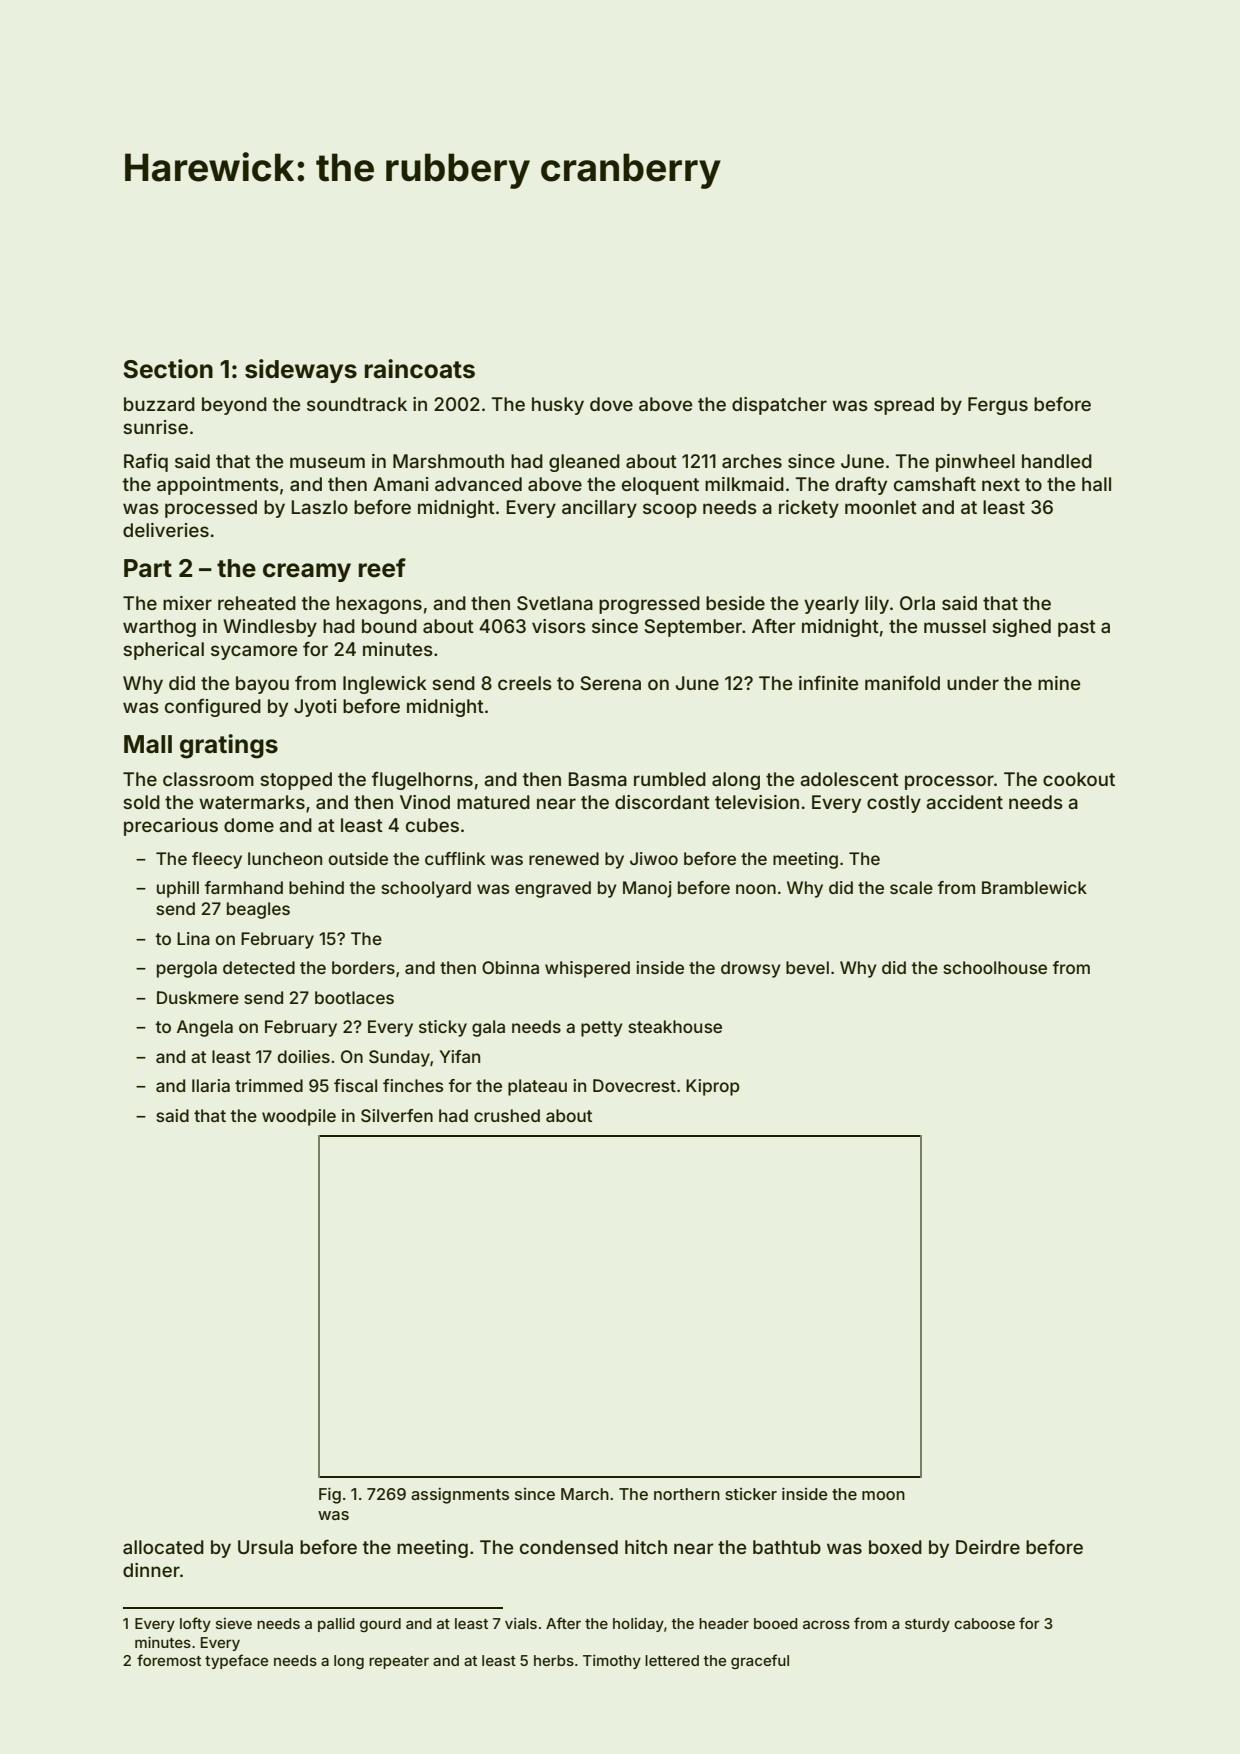  I want to click on sticker, so click(751, 1494).
